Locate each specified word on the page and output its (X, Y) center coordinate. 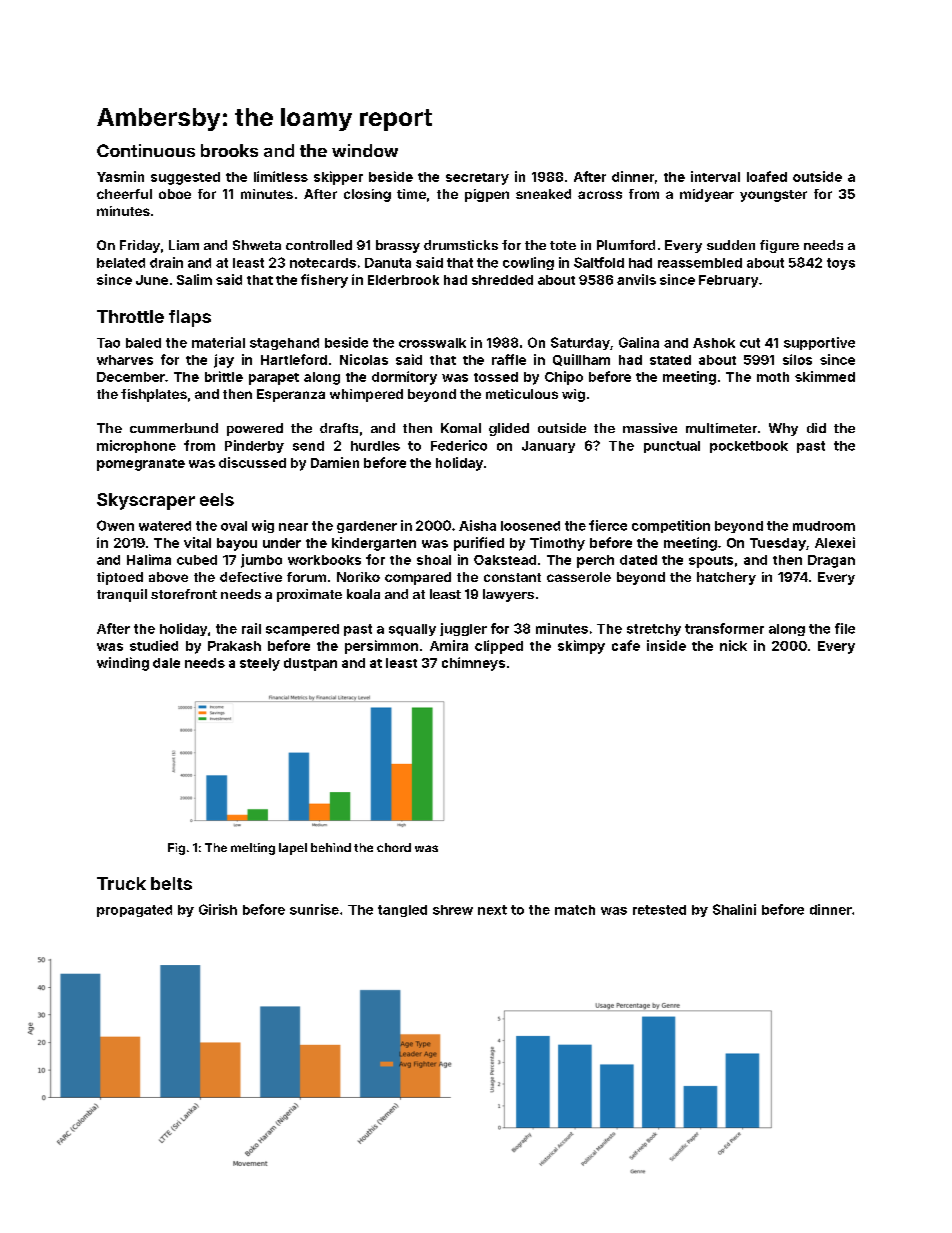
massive (650, 428)
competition (671, 526)
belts (171, 883)
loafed (767, 176)
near (293, 527)
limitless (281, 176)
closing (367, 195)
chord (394, 847)
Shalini (734, 909)
